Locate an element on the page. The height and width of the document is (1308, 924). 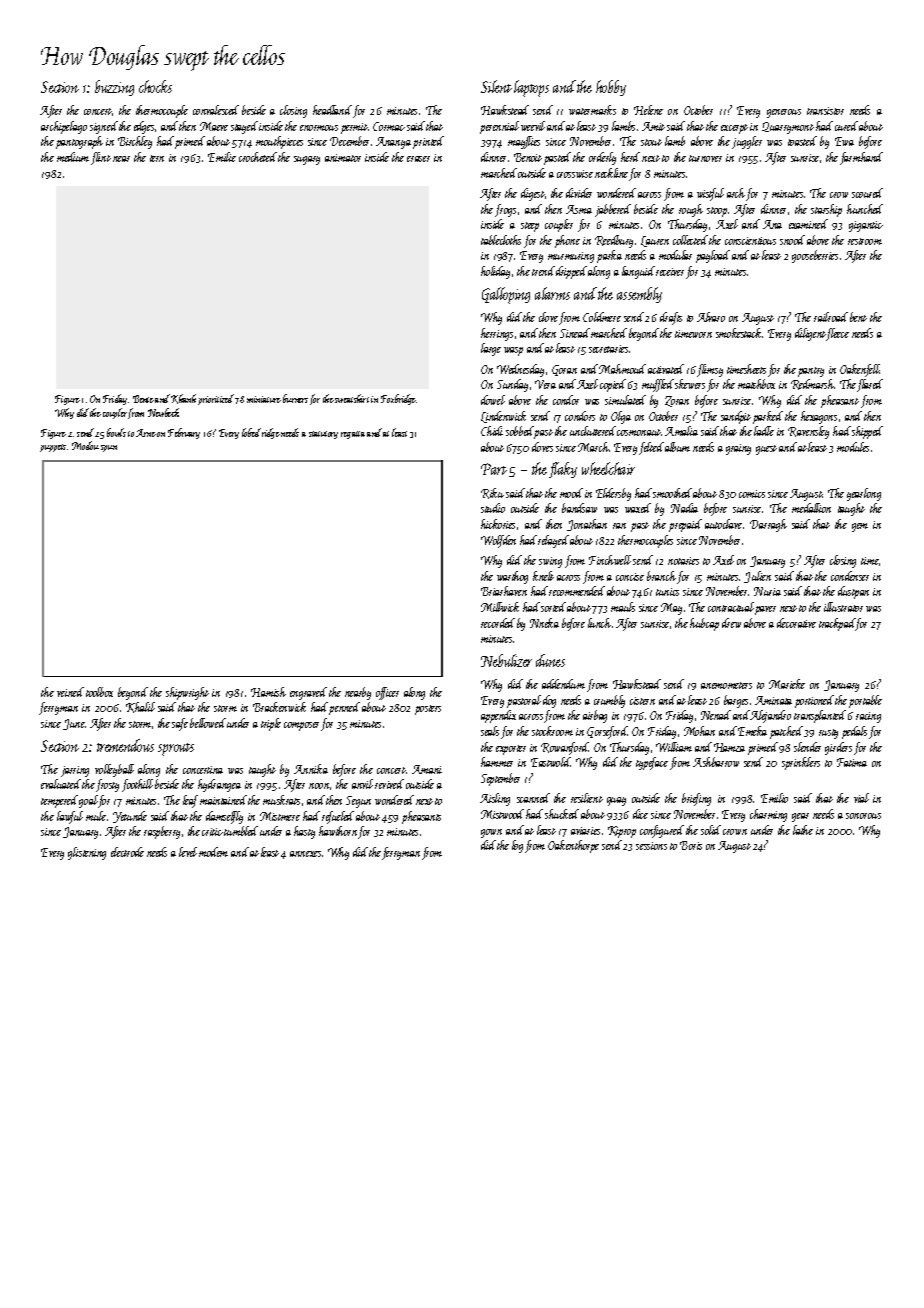
sonorous is located at coordinates (863, 816).
